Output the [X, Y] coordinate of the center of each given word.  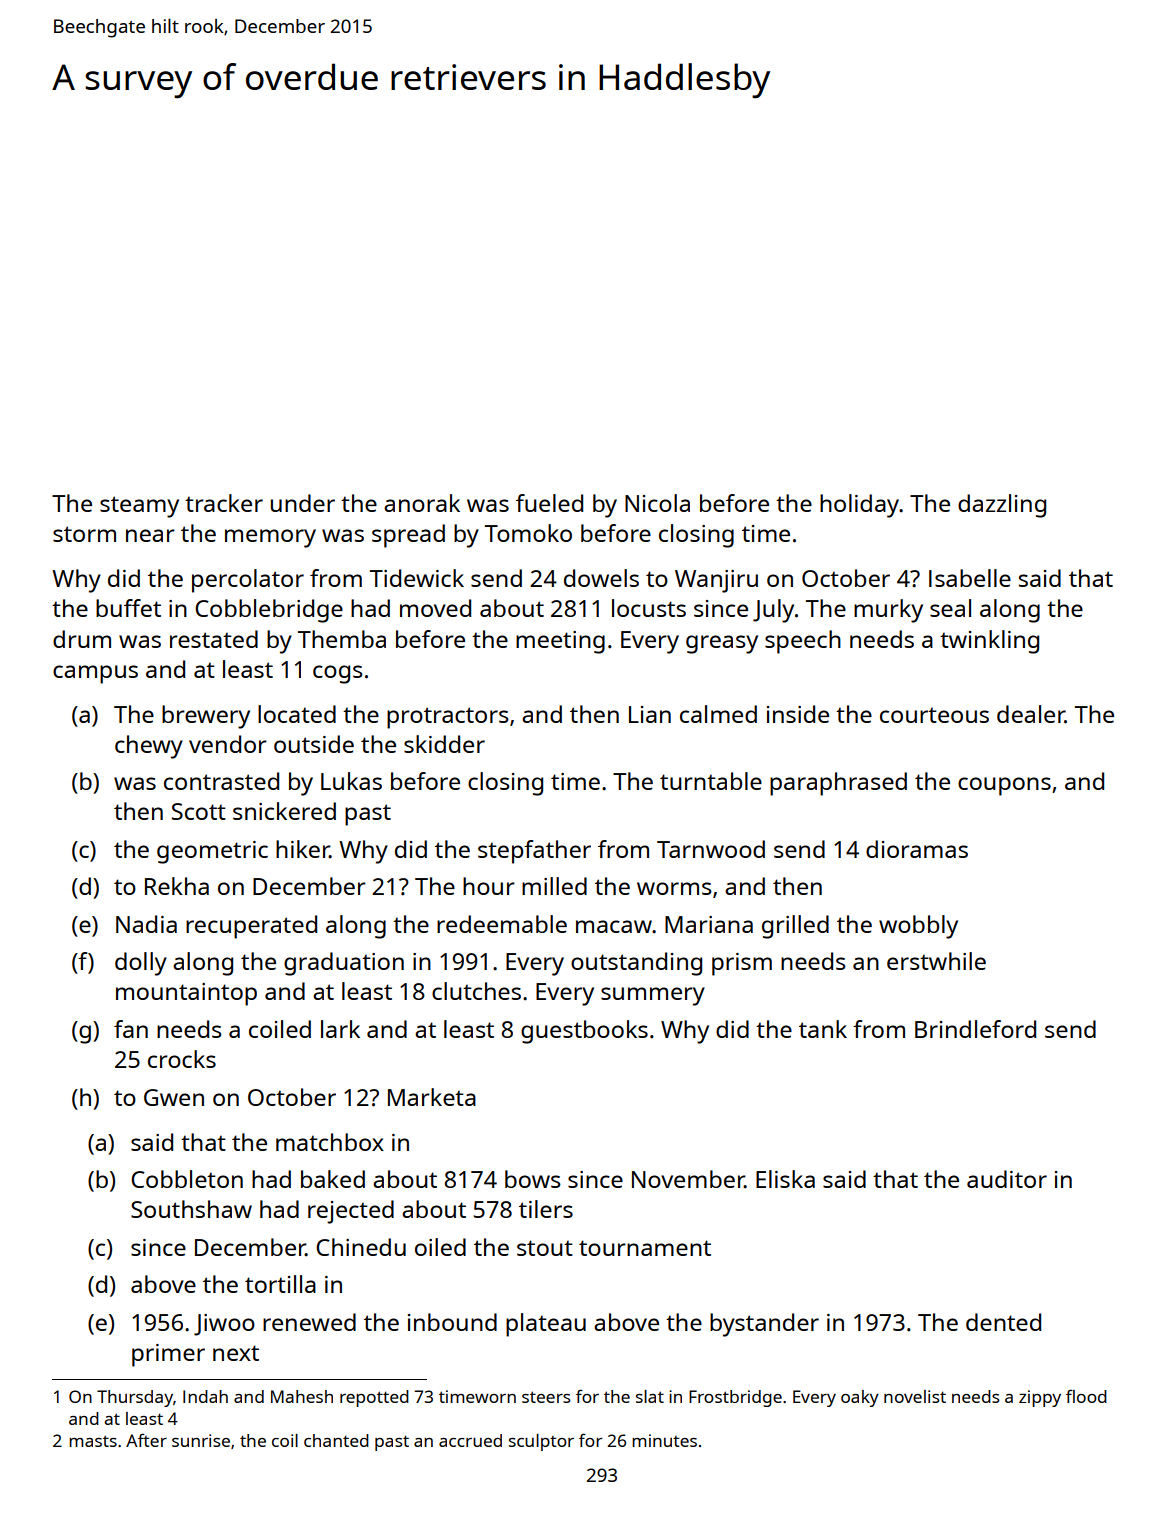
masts [93, 1441]
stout [545, 1248]
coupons [1004, 786]
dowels [601, 578]
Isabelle [970, 578]
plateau [546, 1325]
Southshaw [191, 1209]
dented [1003, 1322]
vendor [228, 744]
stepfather [534, 852]
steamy [139, 507]
